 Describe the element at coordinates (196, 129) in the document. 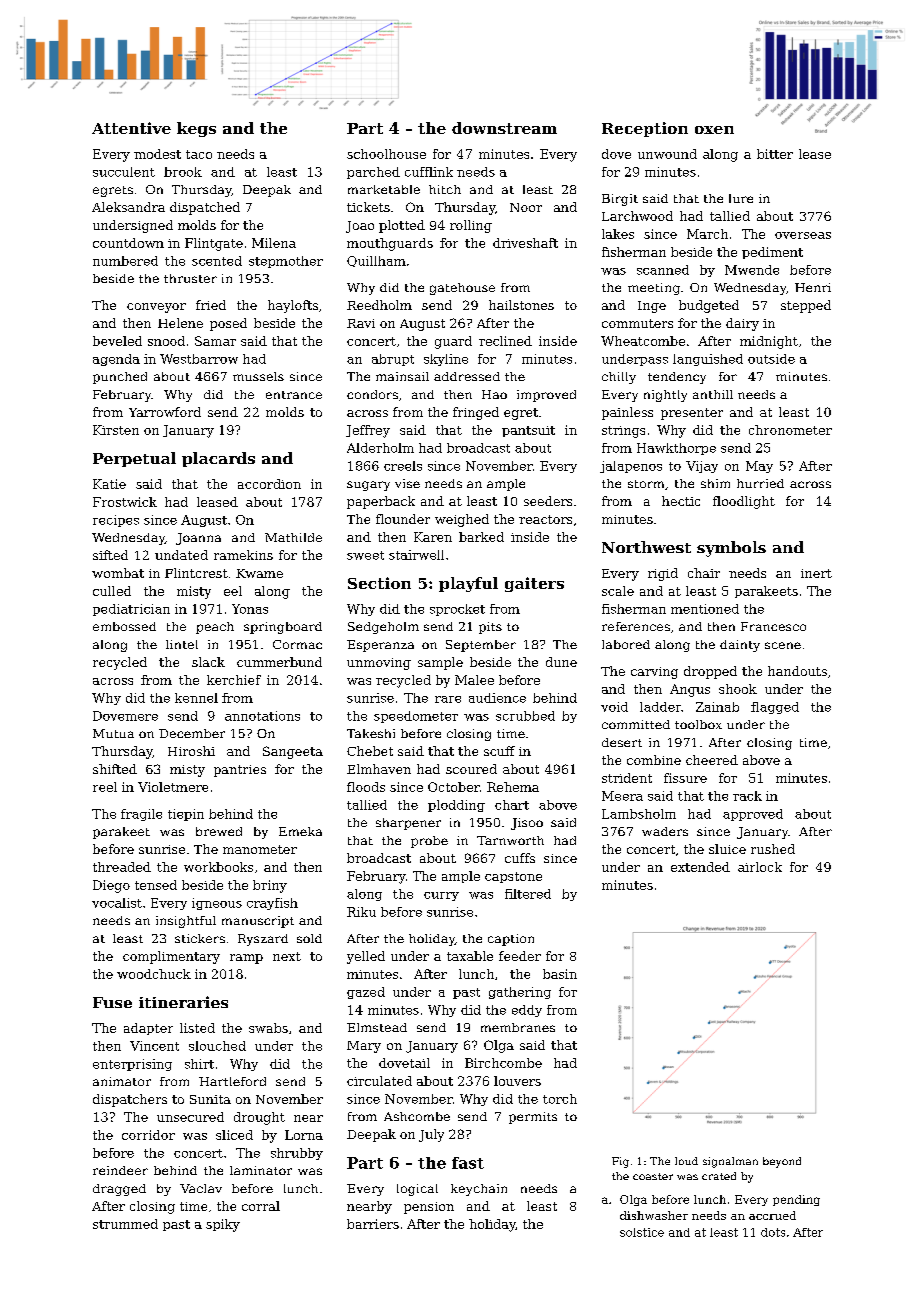

I see `kegs` at that location.
